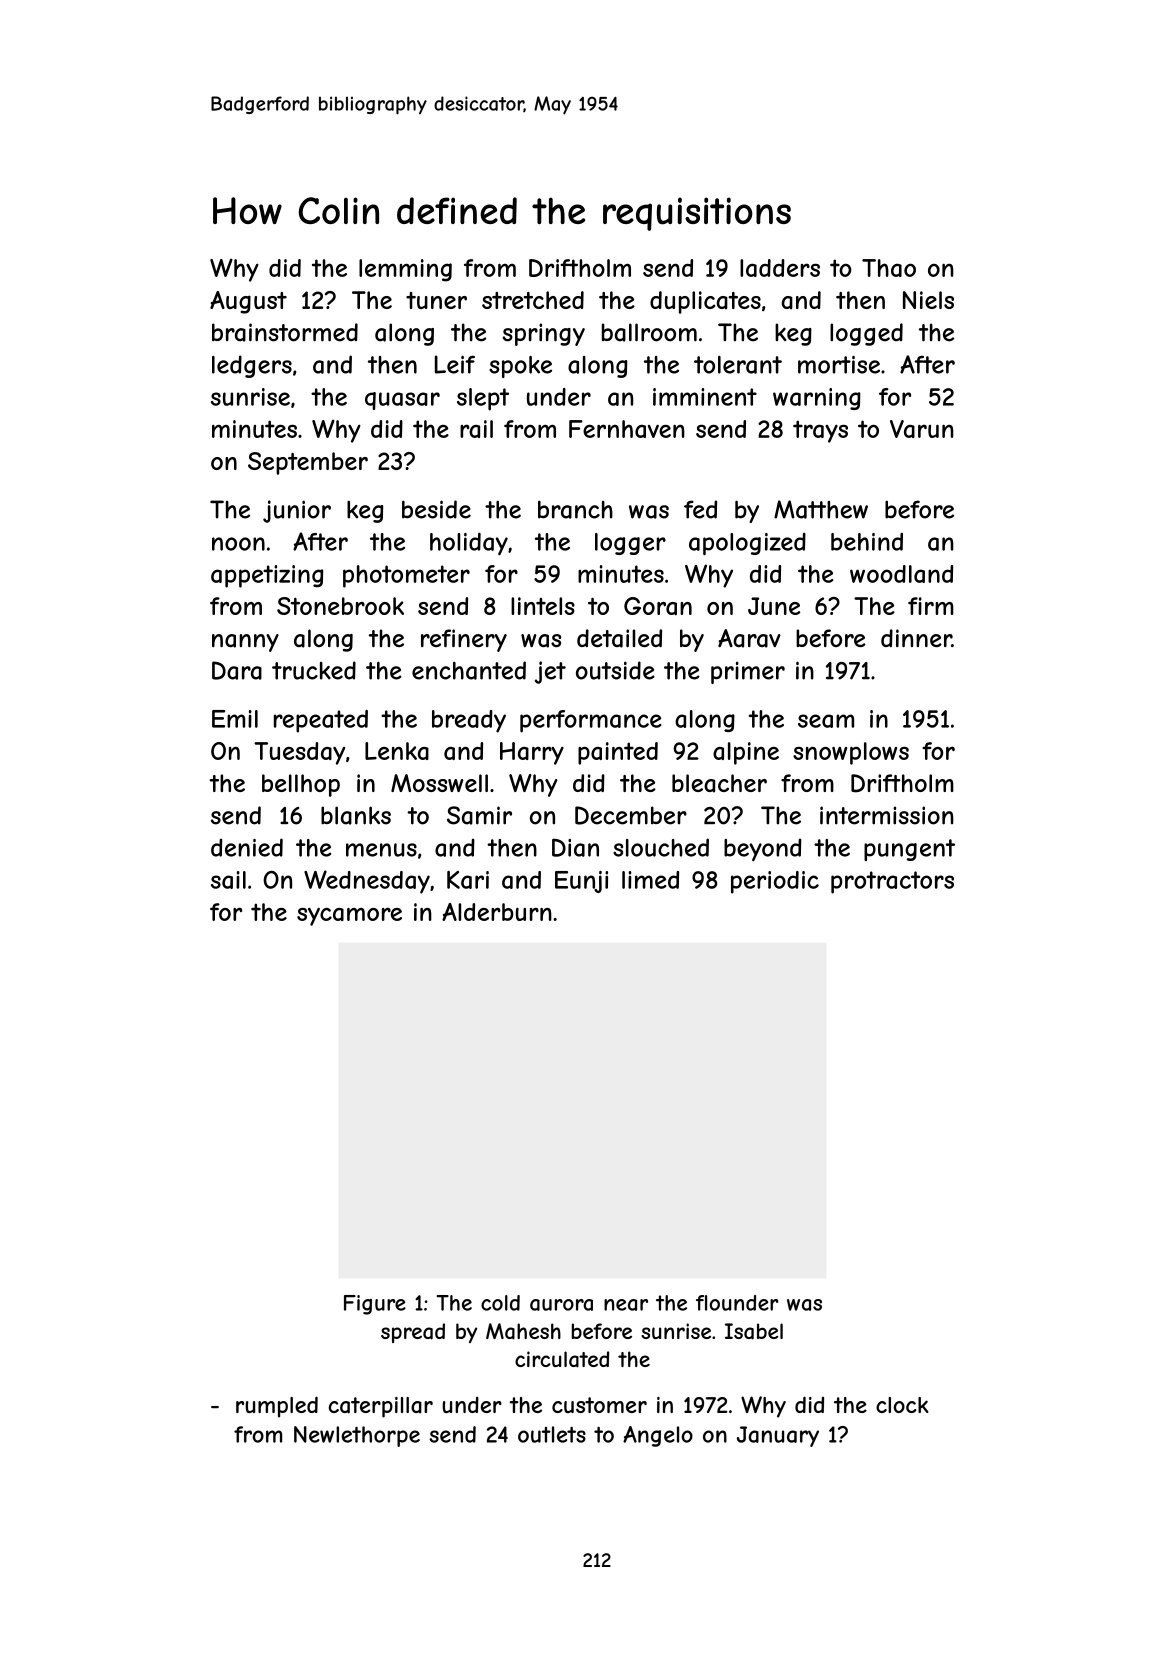 Image resolution: width=1165 pixels, height=1654 pixels. I want to click on Aarav, so click(749, 638).
